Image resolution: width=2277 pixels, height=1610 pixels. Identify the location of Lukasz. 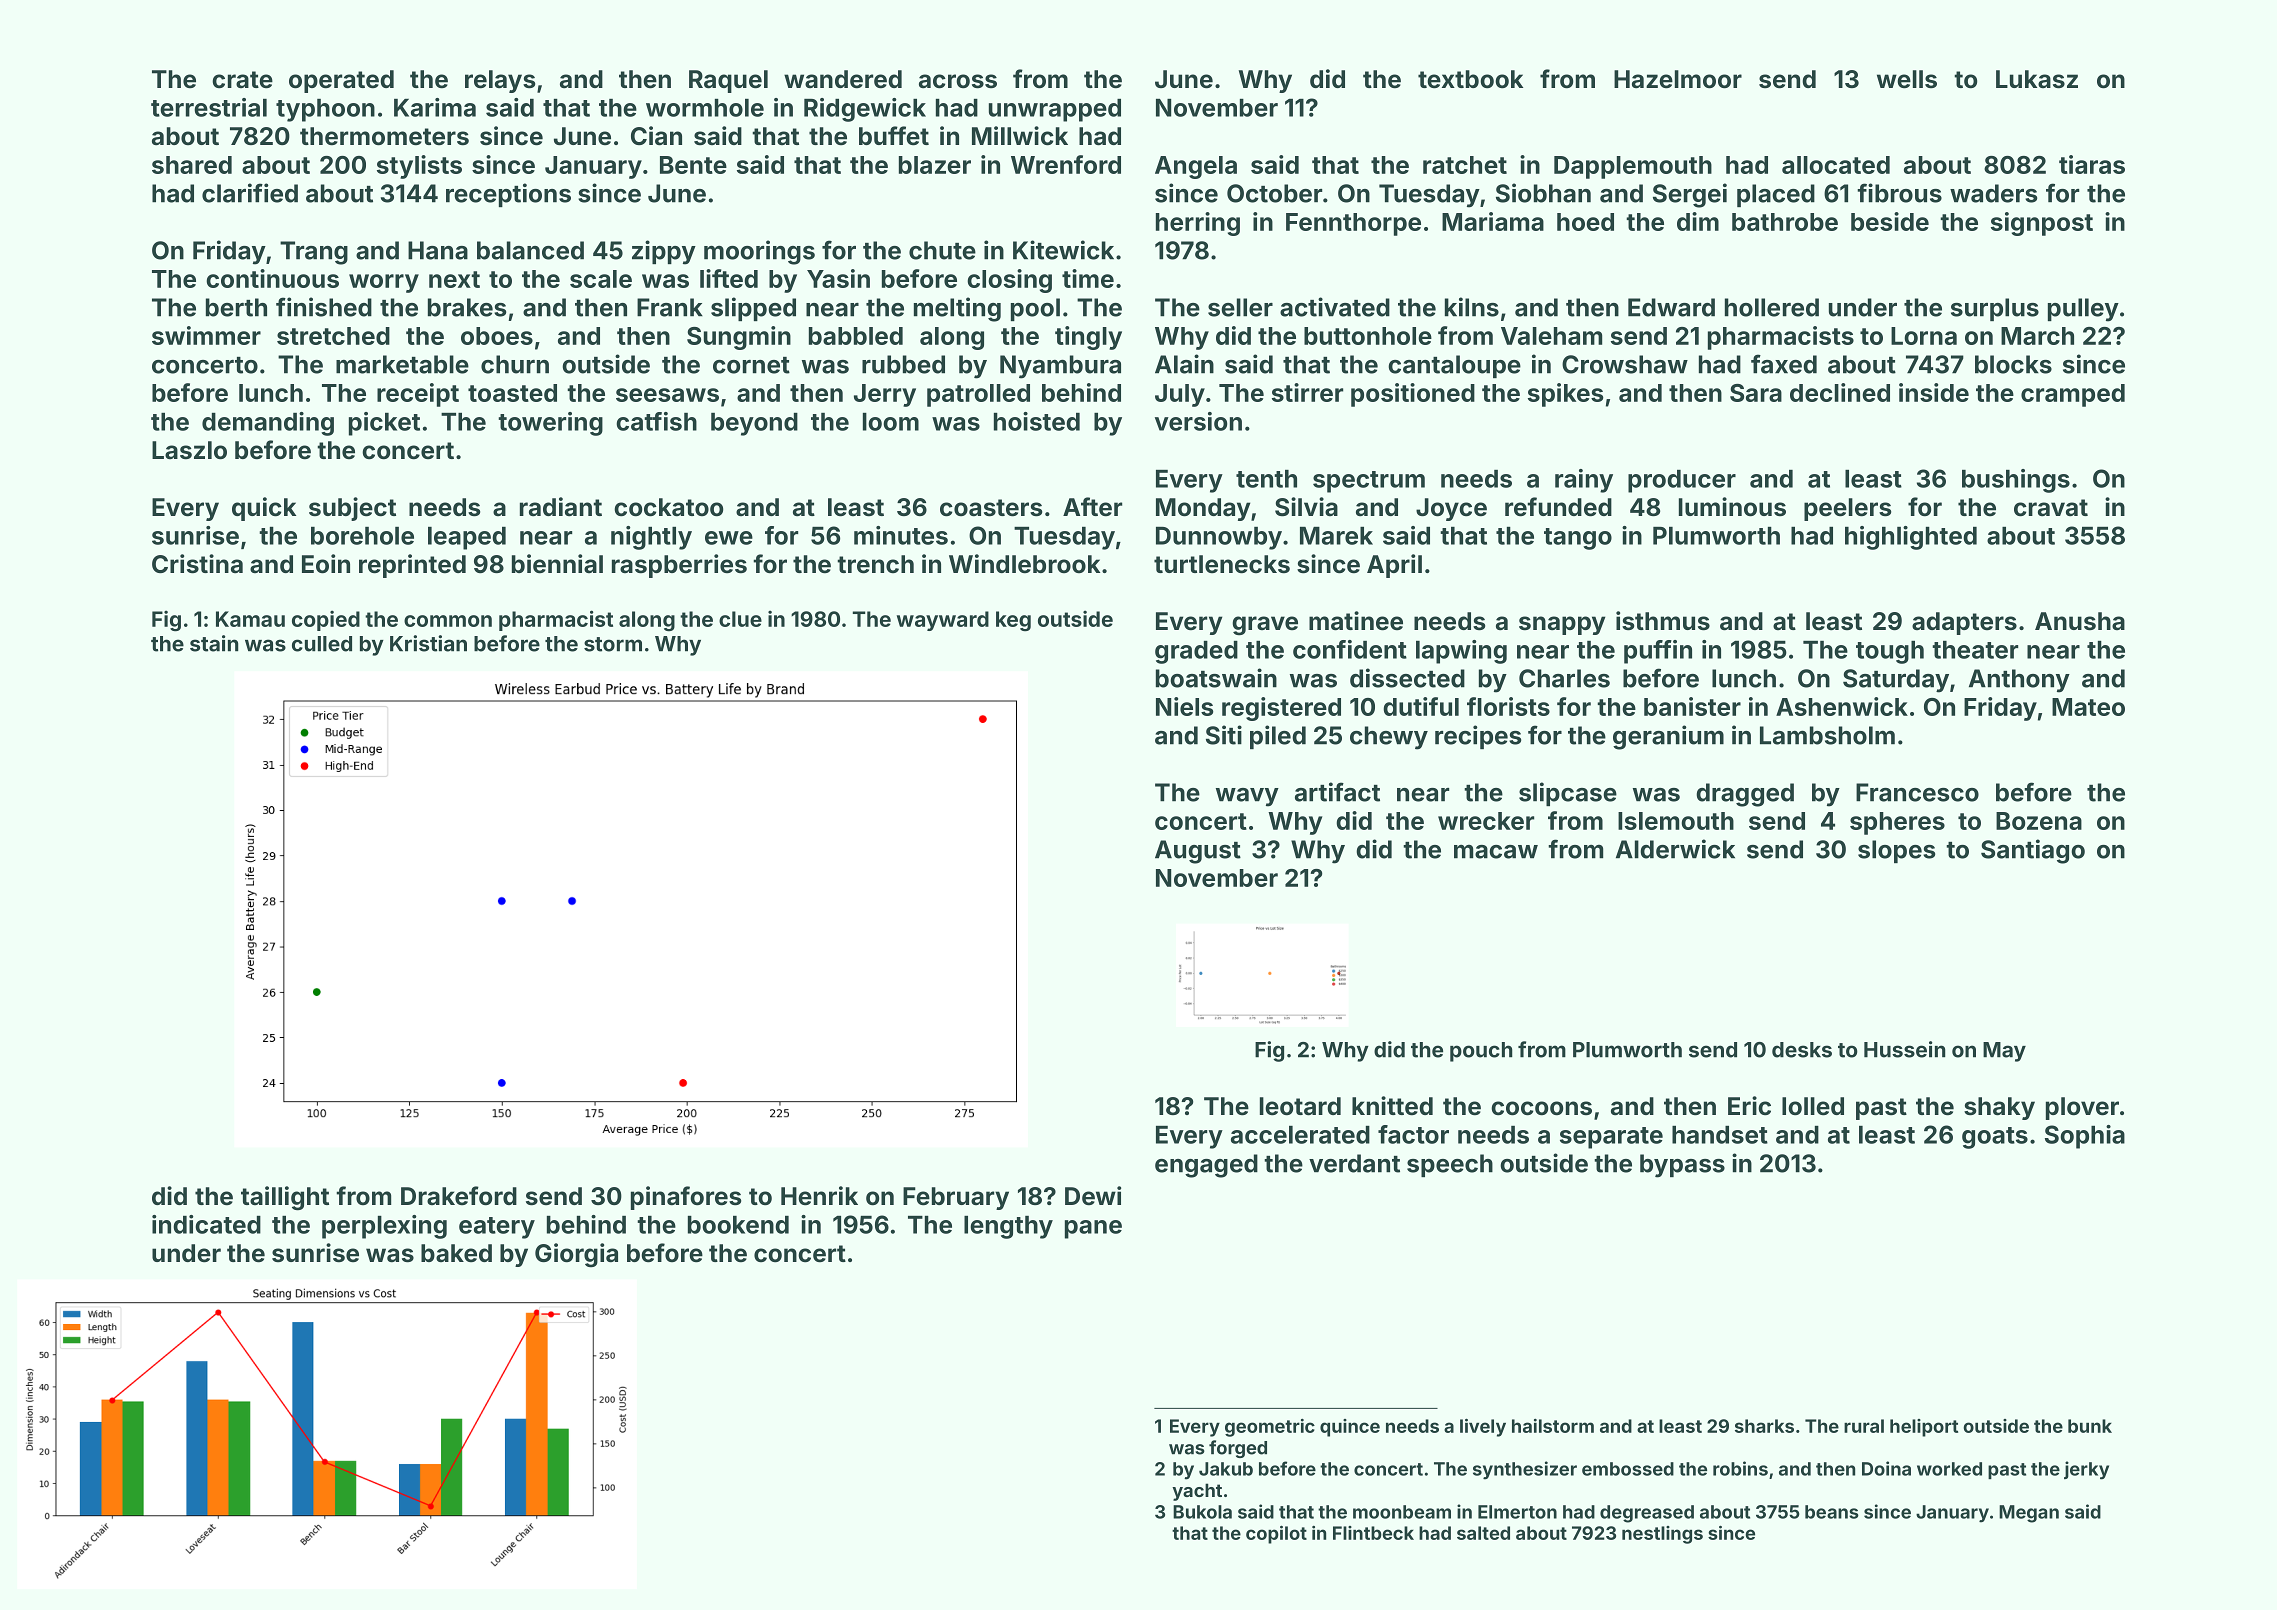
(2037, 79).
